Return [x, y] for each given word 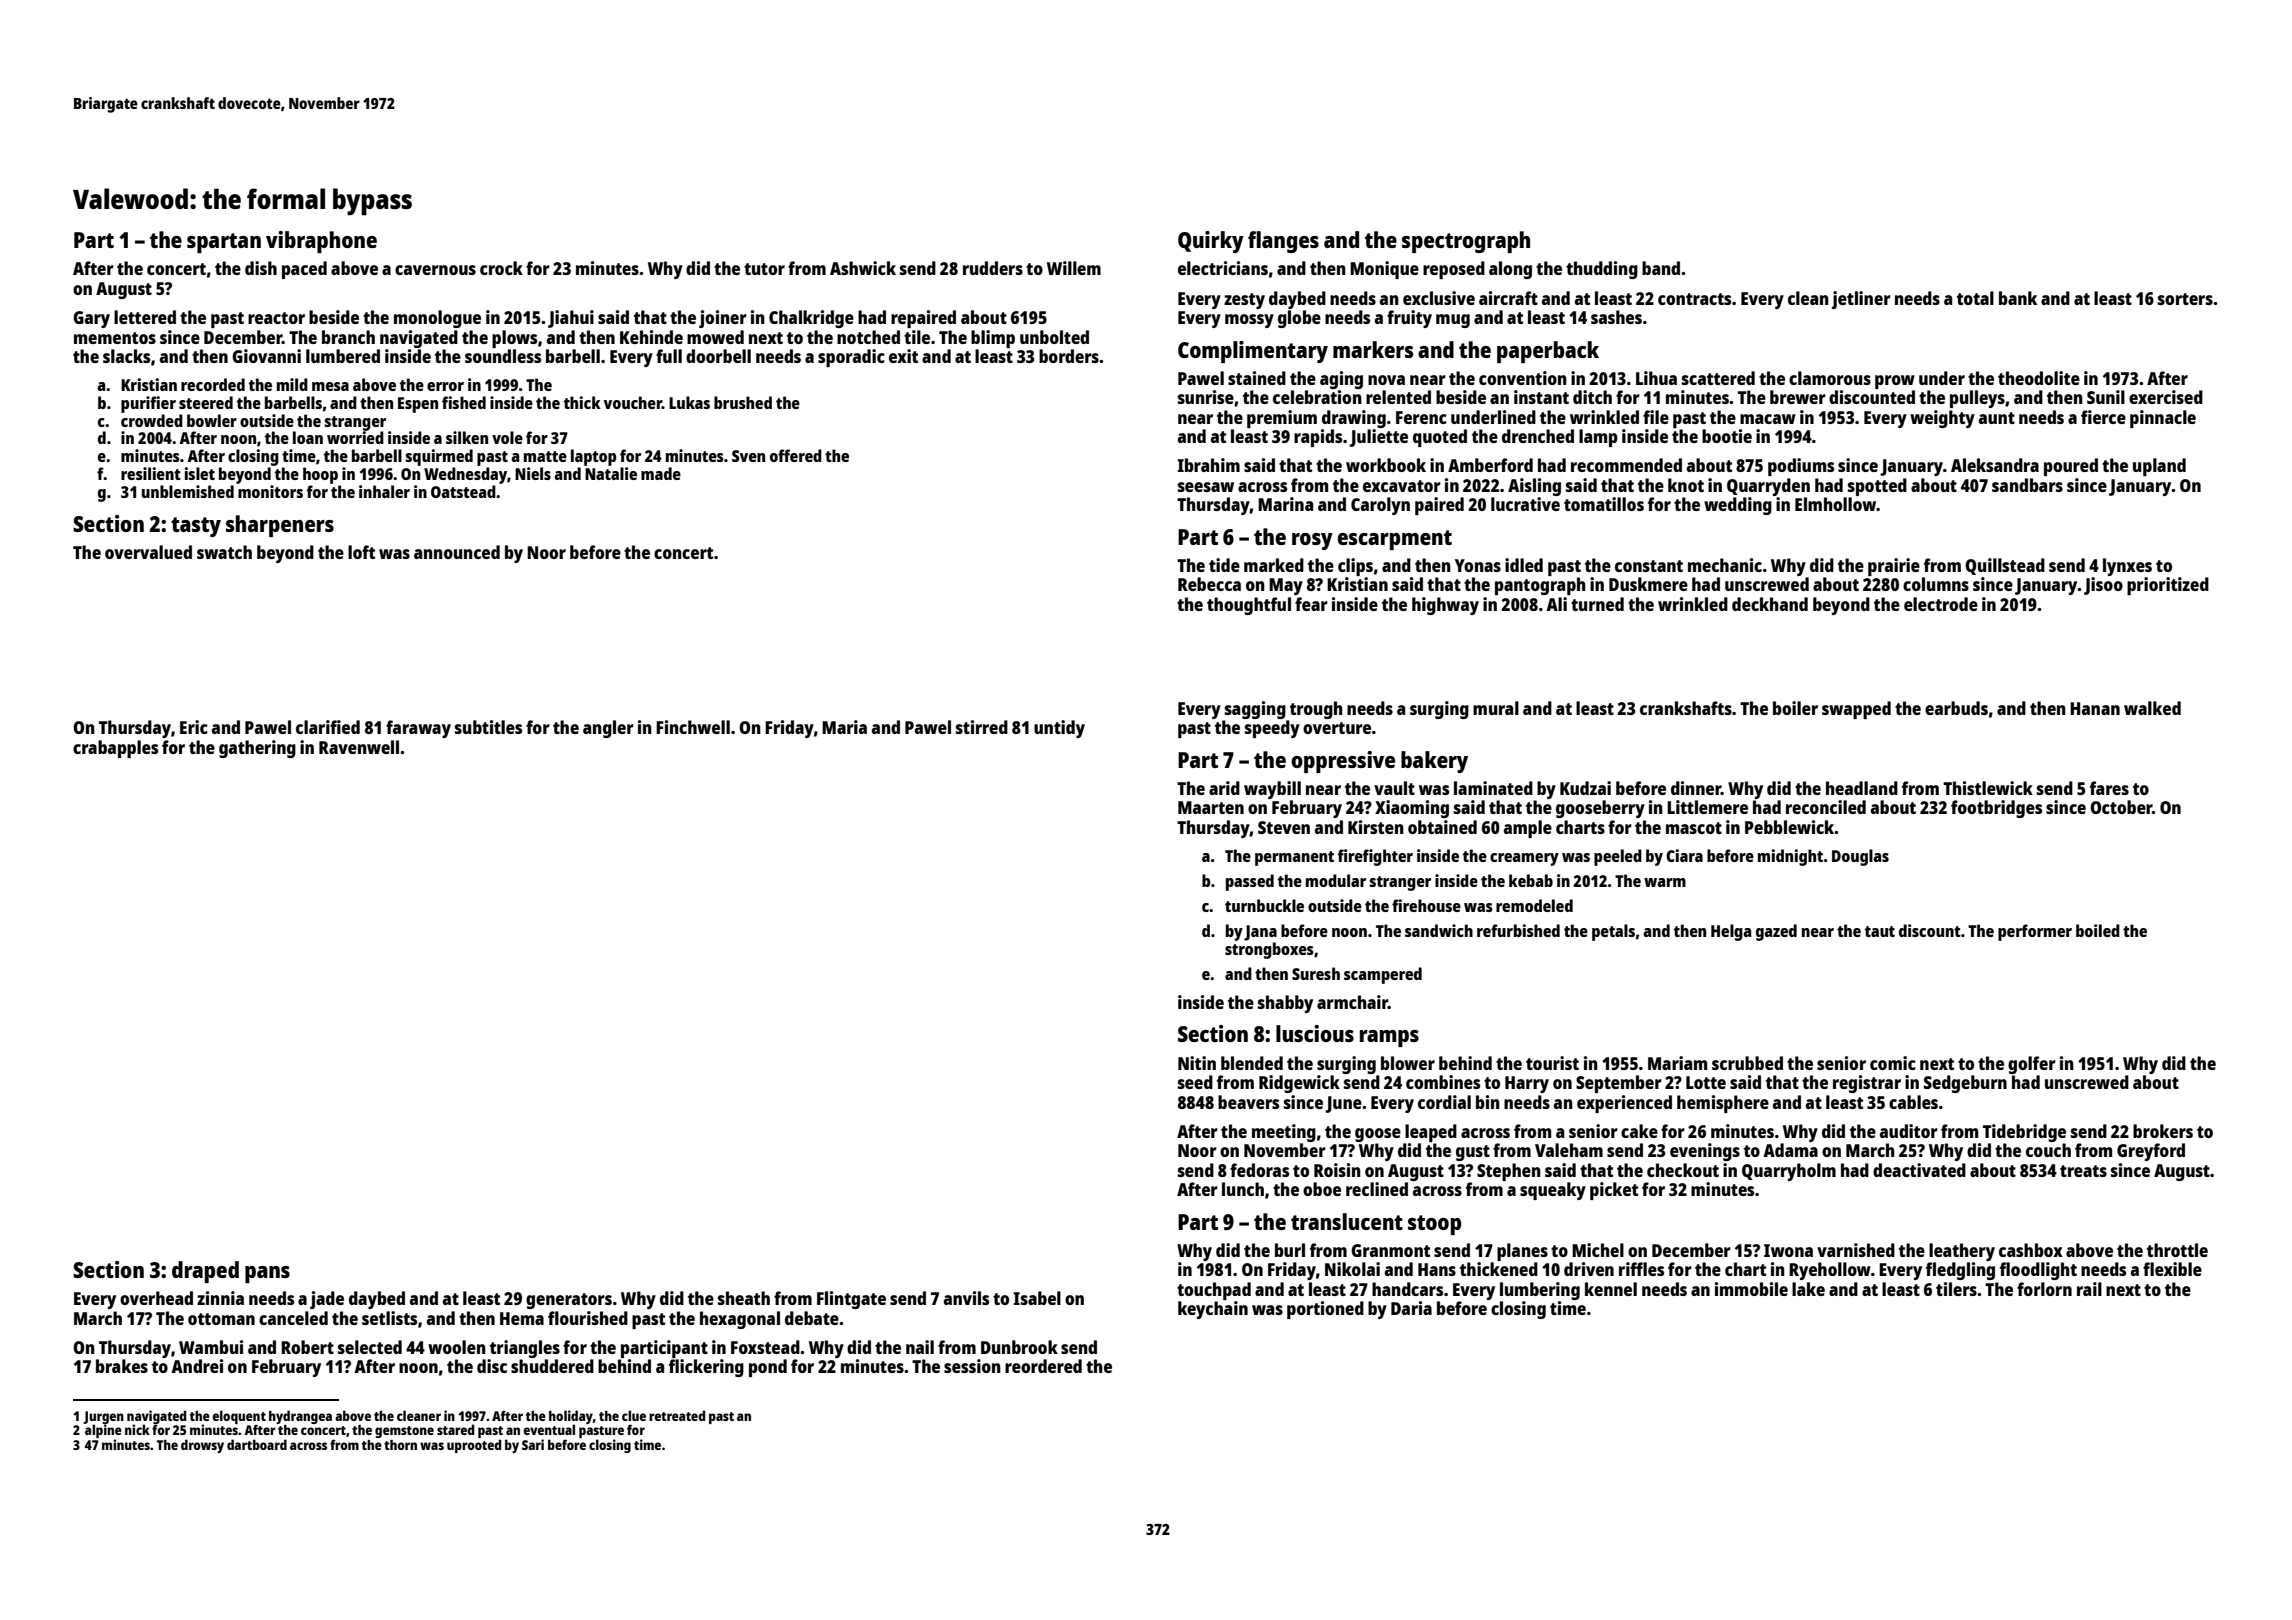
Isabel [1037, 1298]
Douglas [1860, 857]
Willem [1074, 268]
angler [608, 729]
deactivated [1919, 1170]
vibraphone [321, 242]
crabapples [115, 749]
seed [1195, 1082]
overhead [156, 1298]
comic [1893, 1063]
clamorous [1830, 378]
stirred [982, 727]
